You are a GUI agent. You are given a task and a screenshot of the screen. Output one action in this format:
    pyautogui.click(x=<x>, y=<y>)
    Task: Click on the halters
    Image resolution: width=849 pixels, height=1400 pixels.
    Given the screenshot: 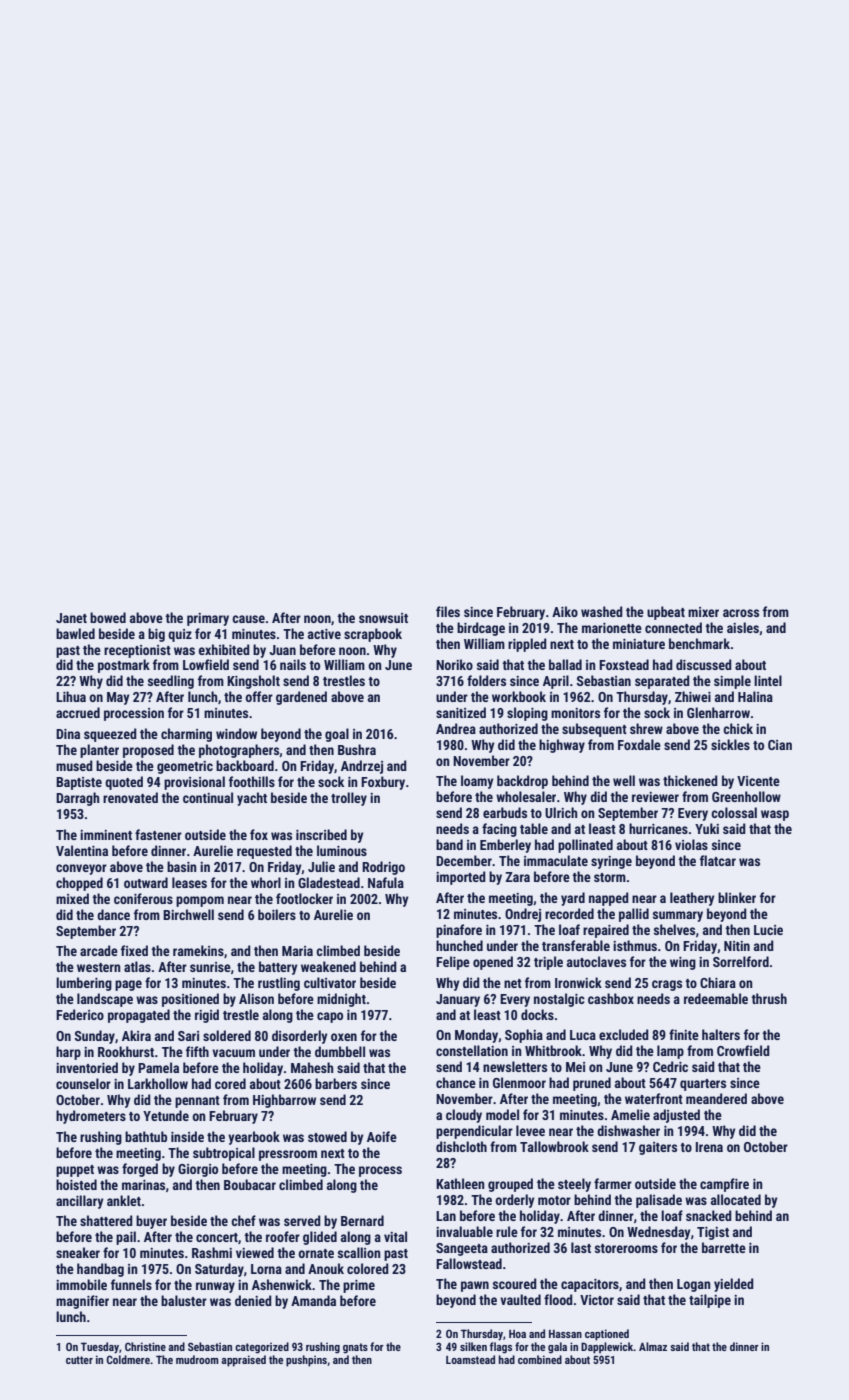 What is the action you would take?
    pyautogui.click(x=721, y=1034)
